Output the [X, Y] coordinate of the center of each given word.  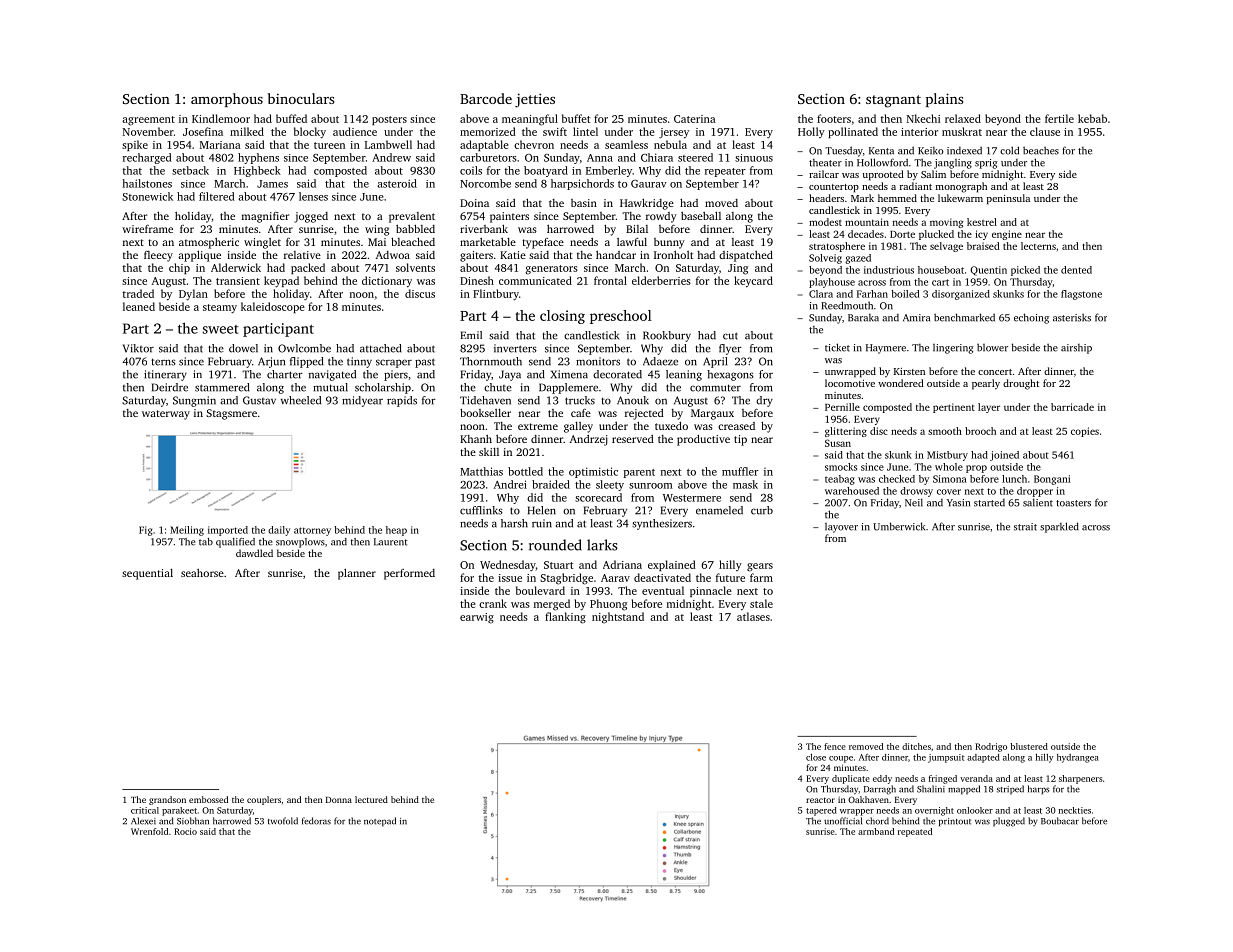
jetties [535, 100]
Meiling [187, 531]
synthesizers [662, 524]
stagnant [893, 101]
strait [1025, 527]
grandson [167, 800]
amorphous [227, 100]
